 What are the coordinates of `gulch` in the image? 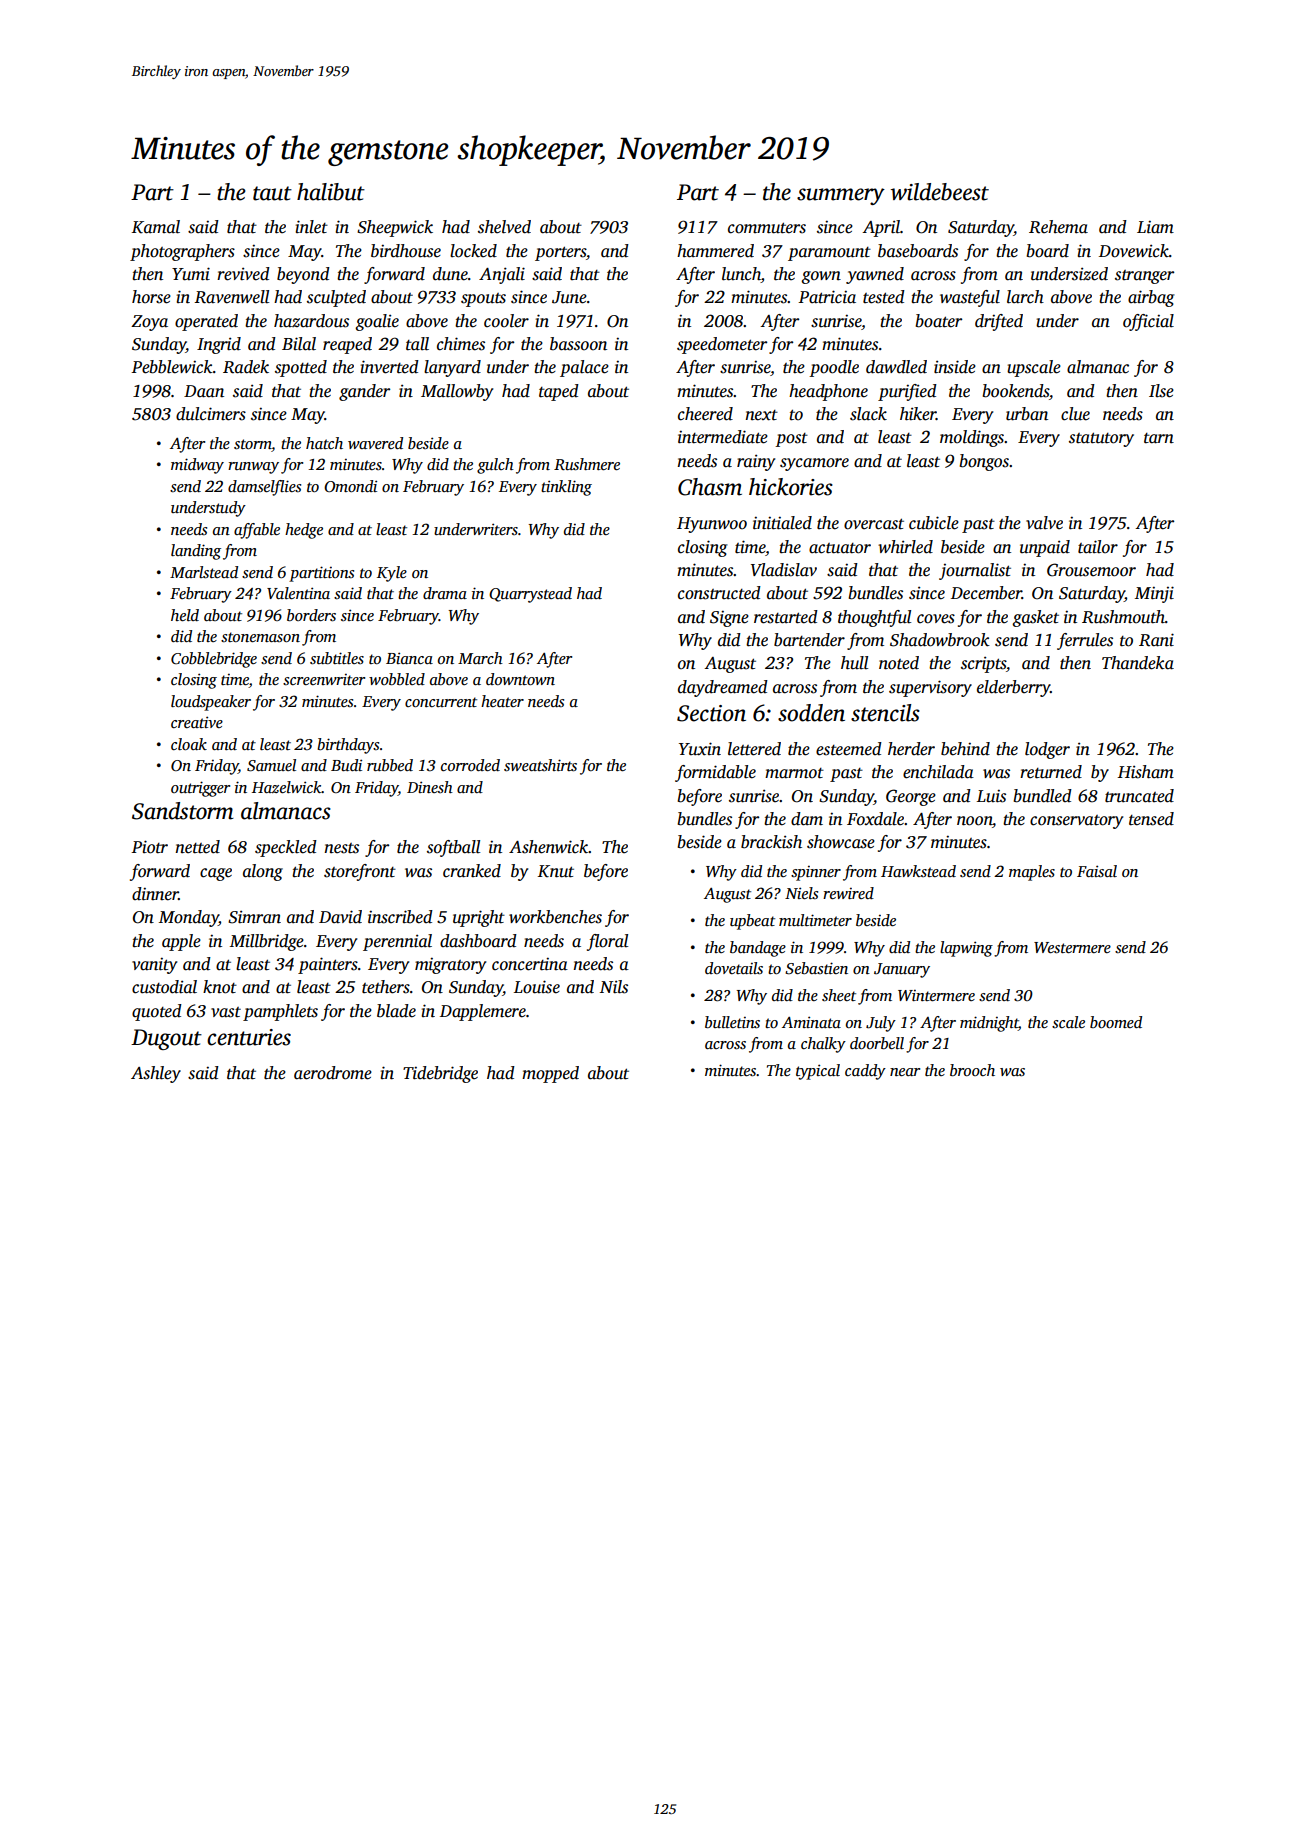 It's located at (495, 466).
